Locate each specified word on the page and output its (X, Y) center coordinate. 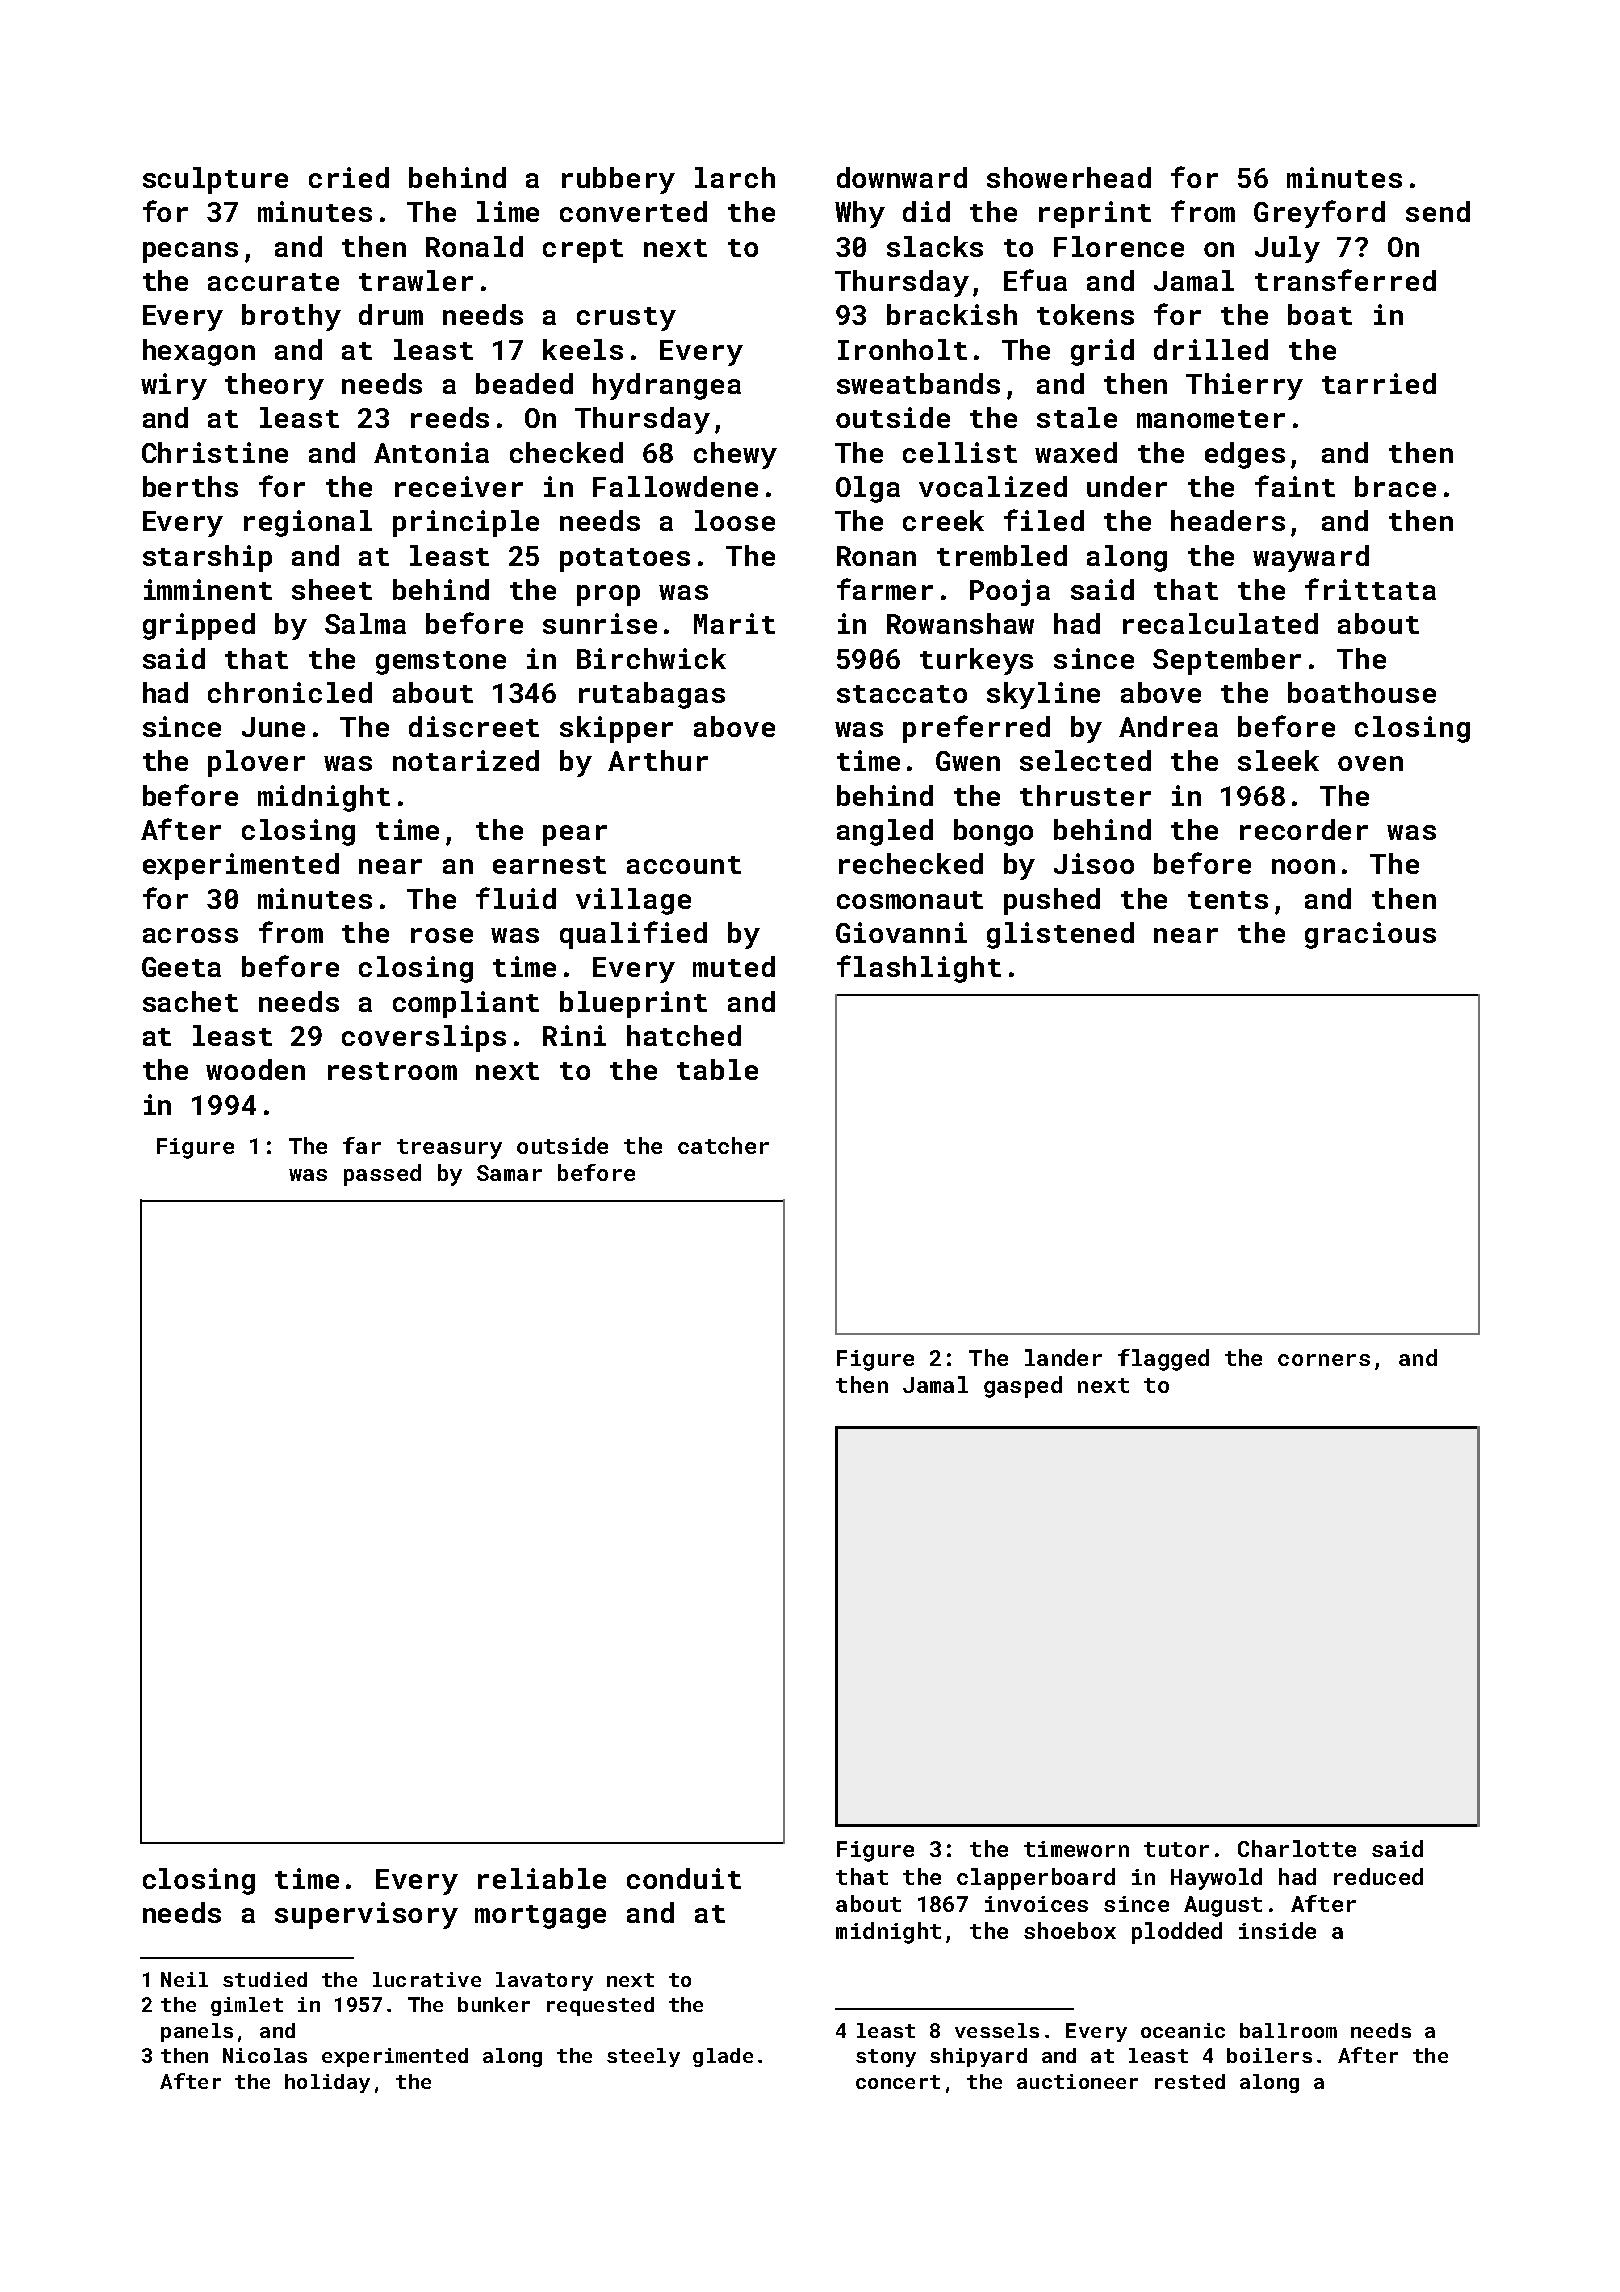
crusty (626, 319)
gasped (1023, 1387)
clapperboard (1036, 1879)
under (1127, 486)
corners (1324, 1360)
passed (382, 1175)
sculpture (215, 180)
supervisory (366, 1915)
